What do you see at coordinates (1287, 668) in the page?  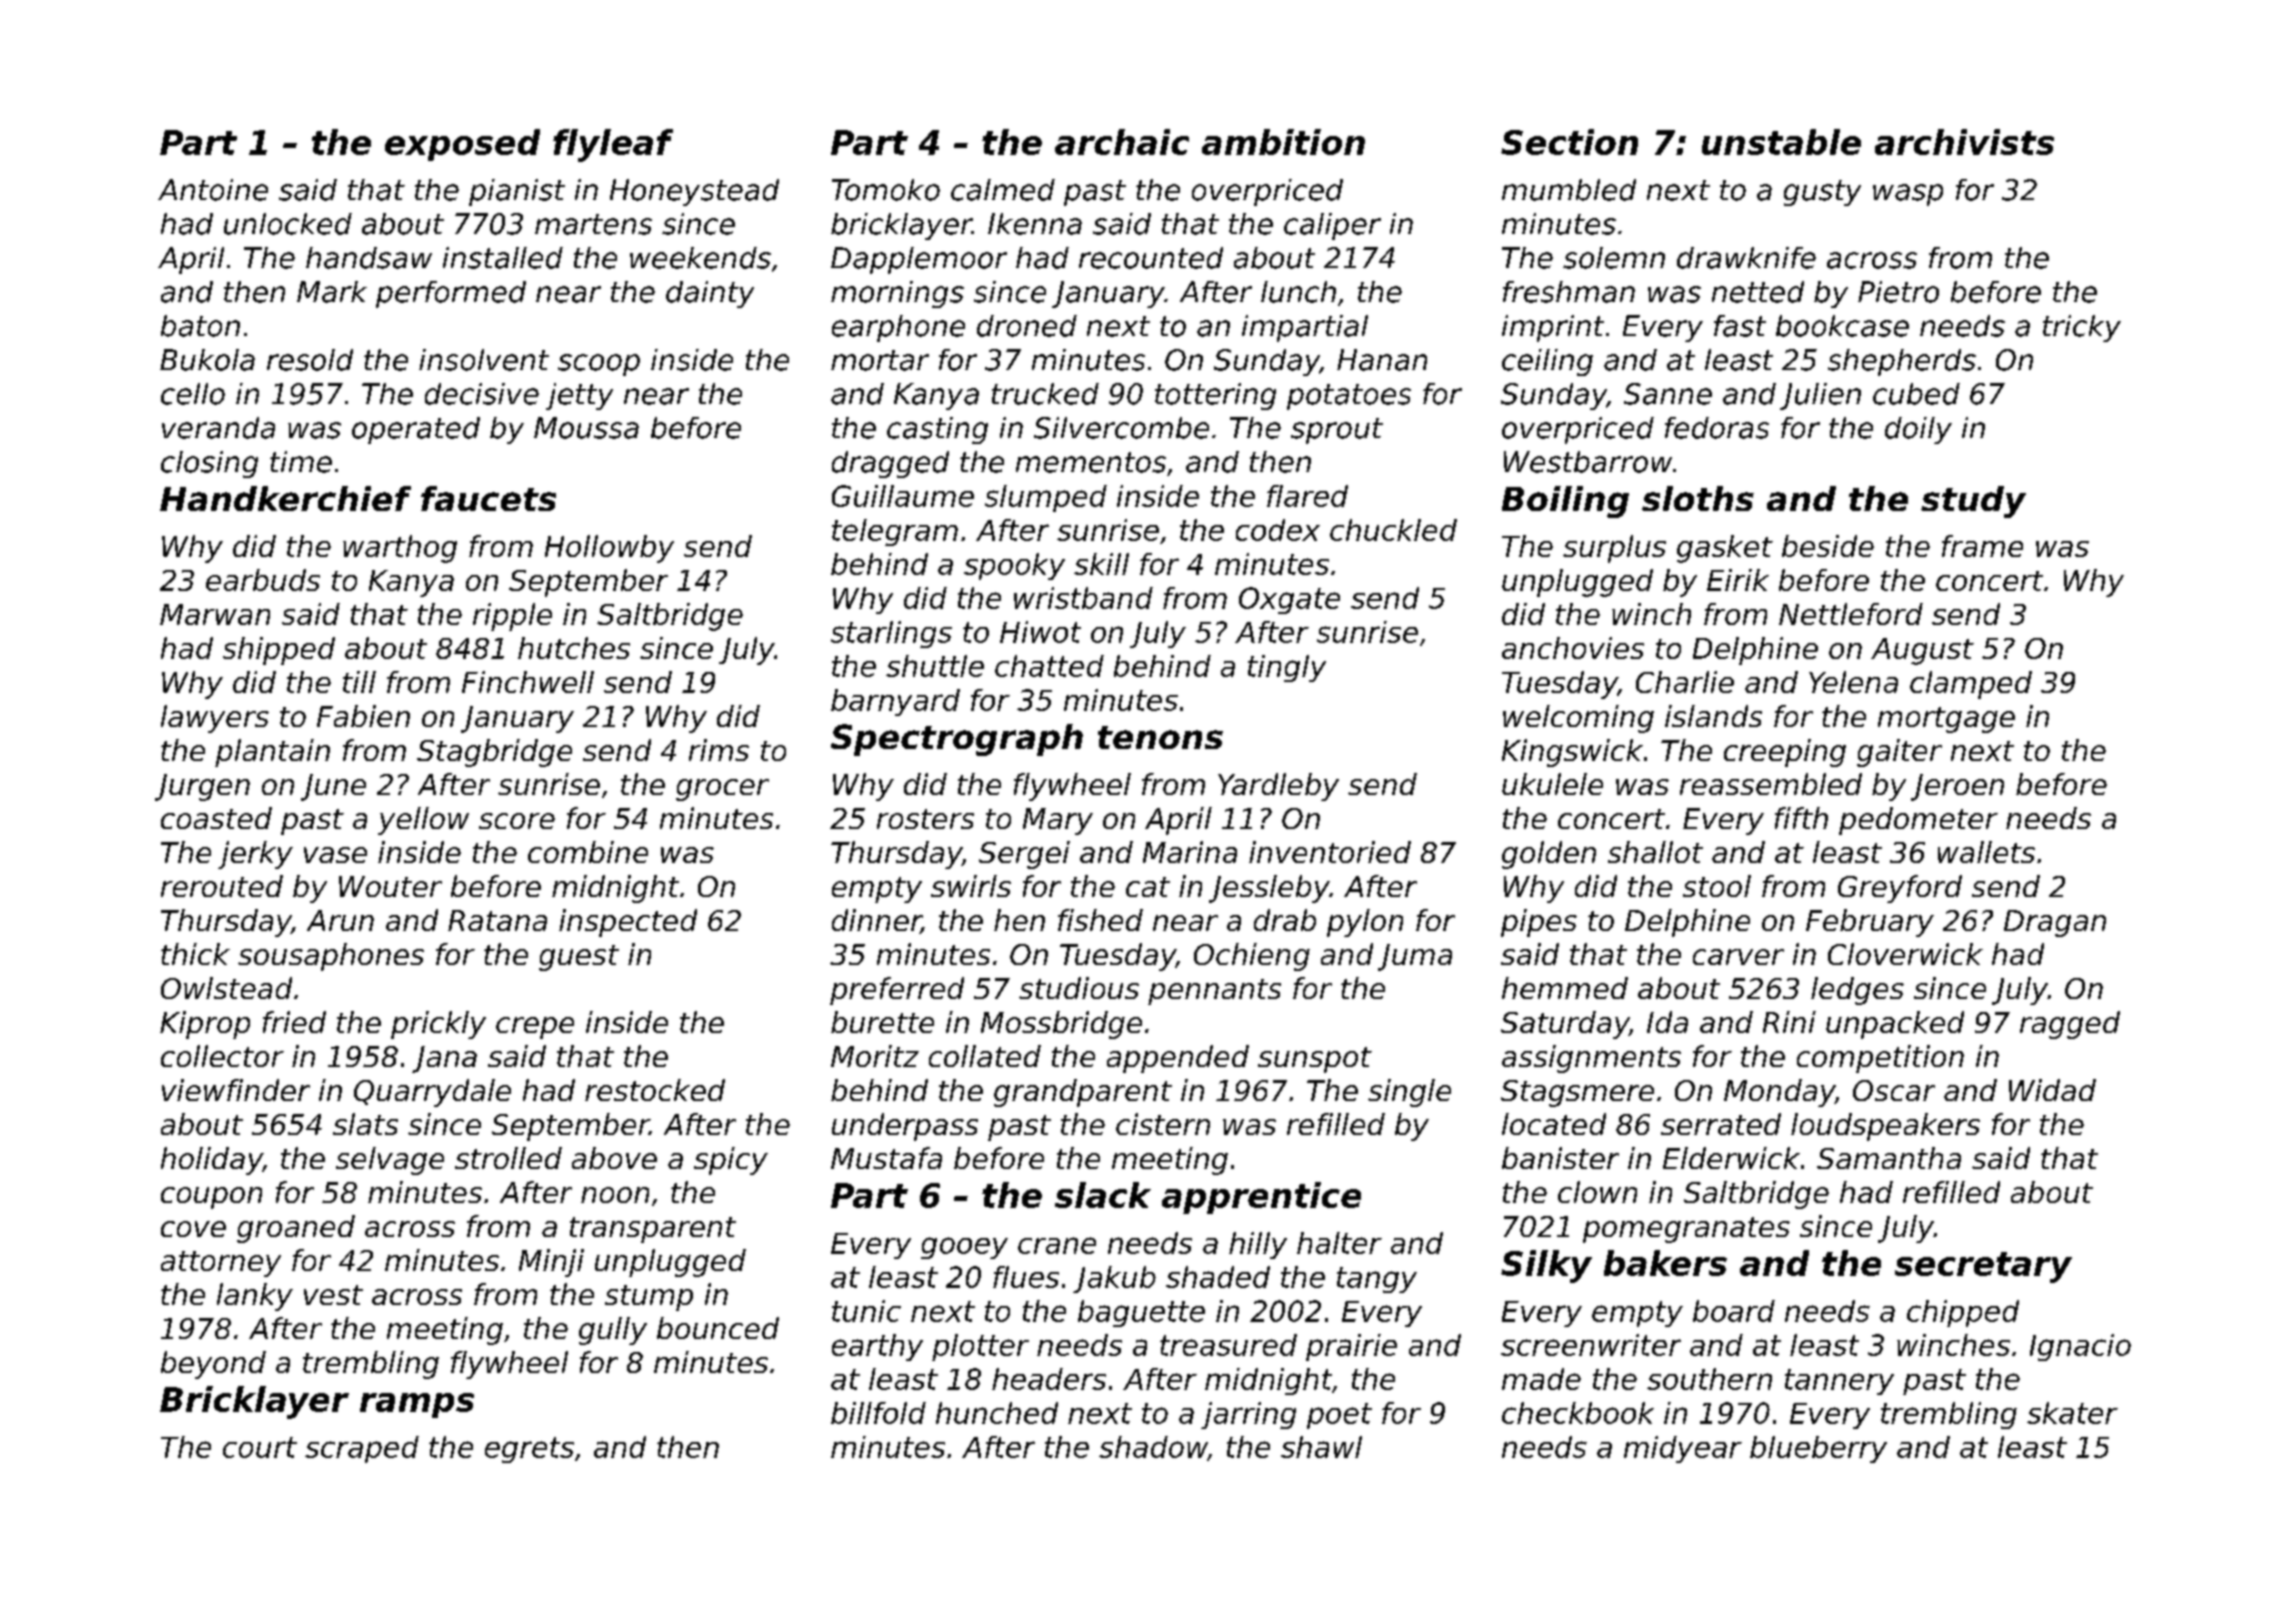 I see `tingly` at bounding box center [1287, 668].
